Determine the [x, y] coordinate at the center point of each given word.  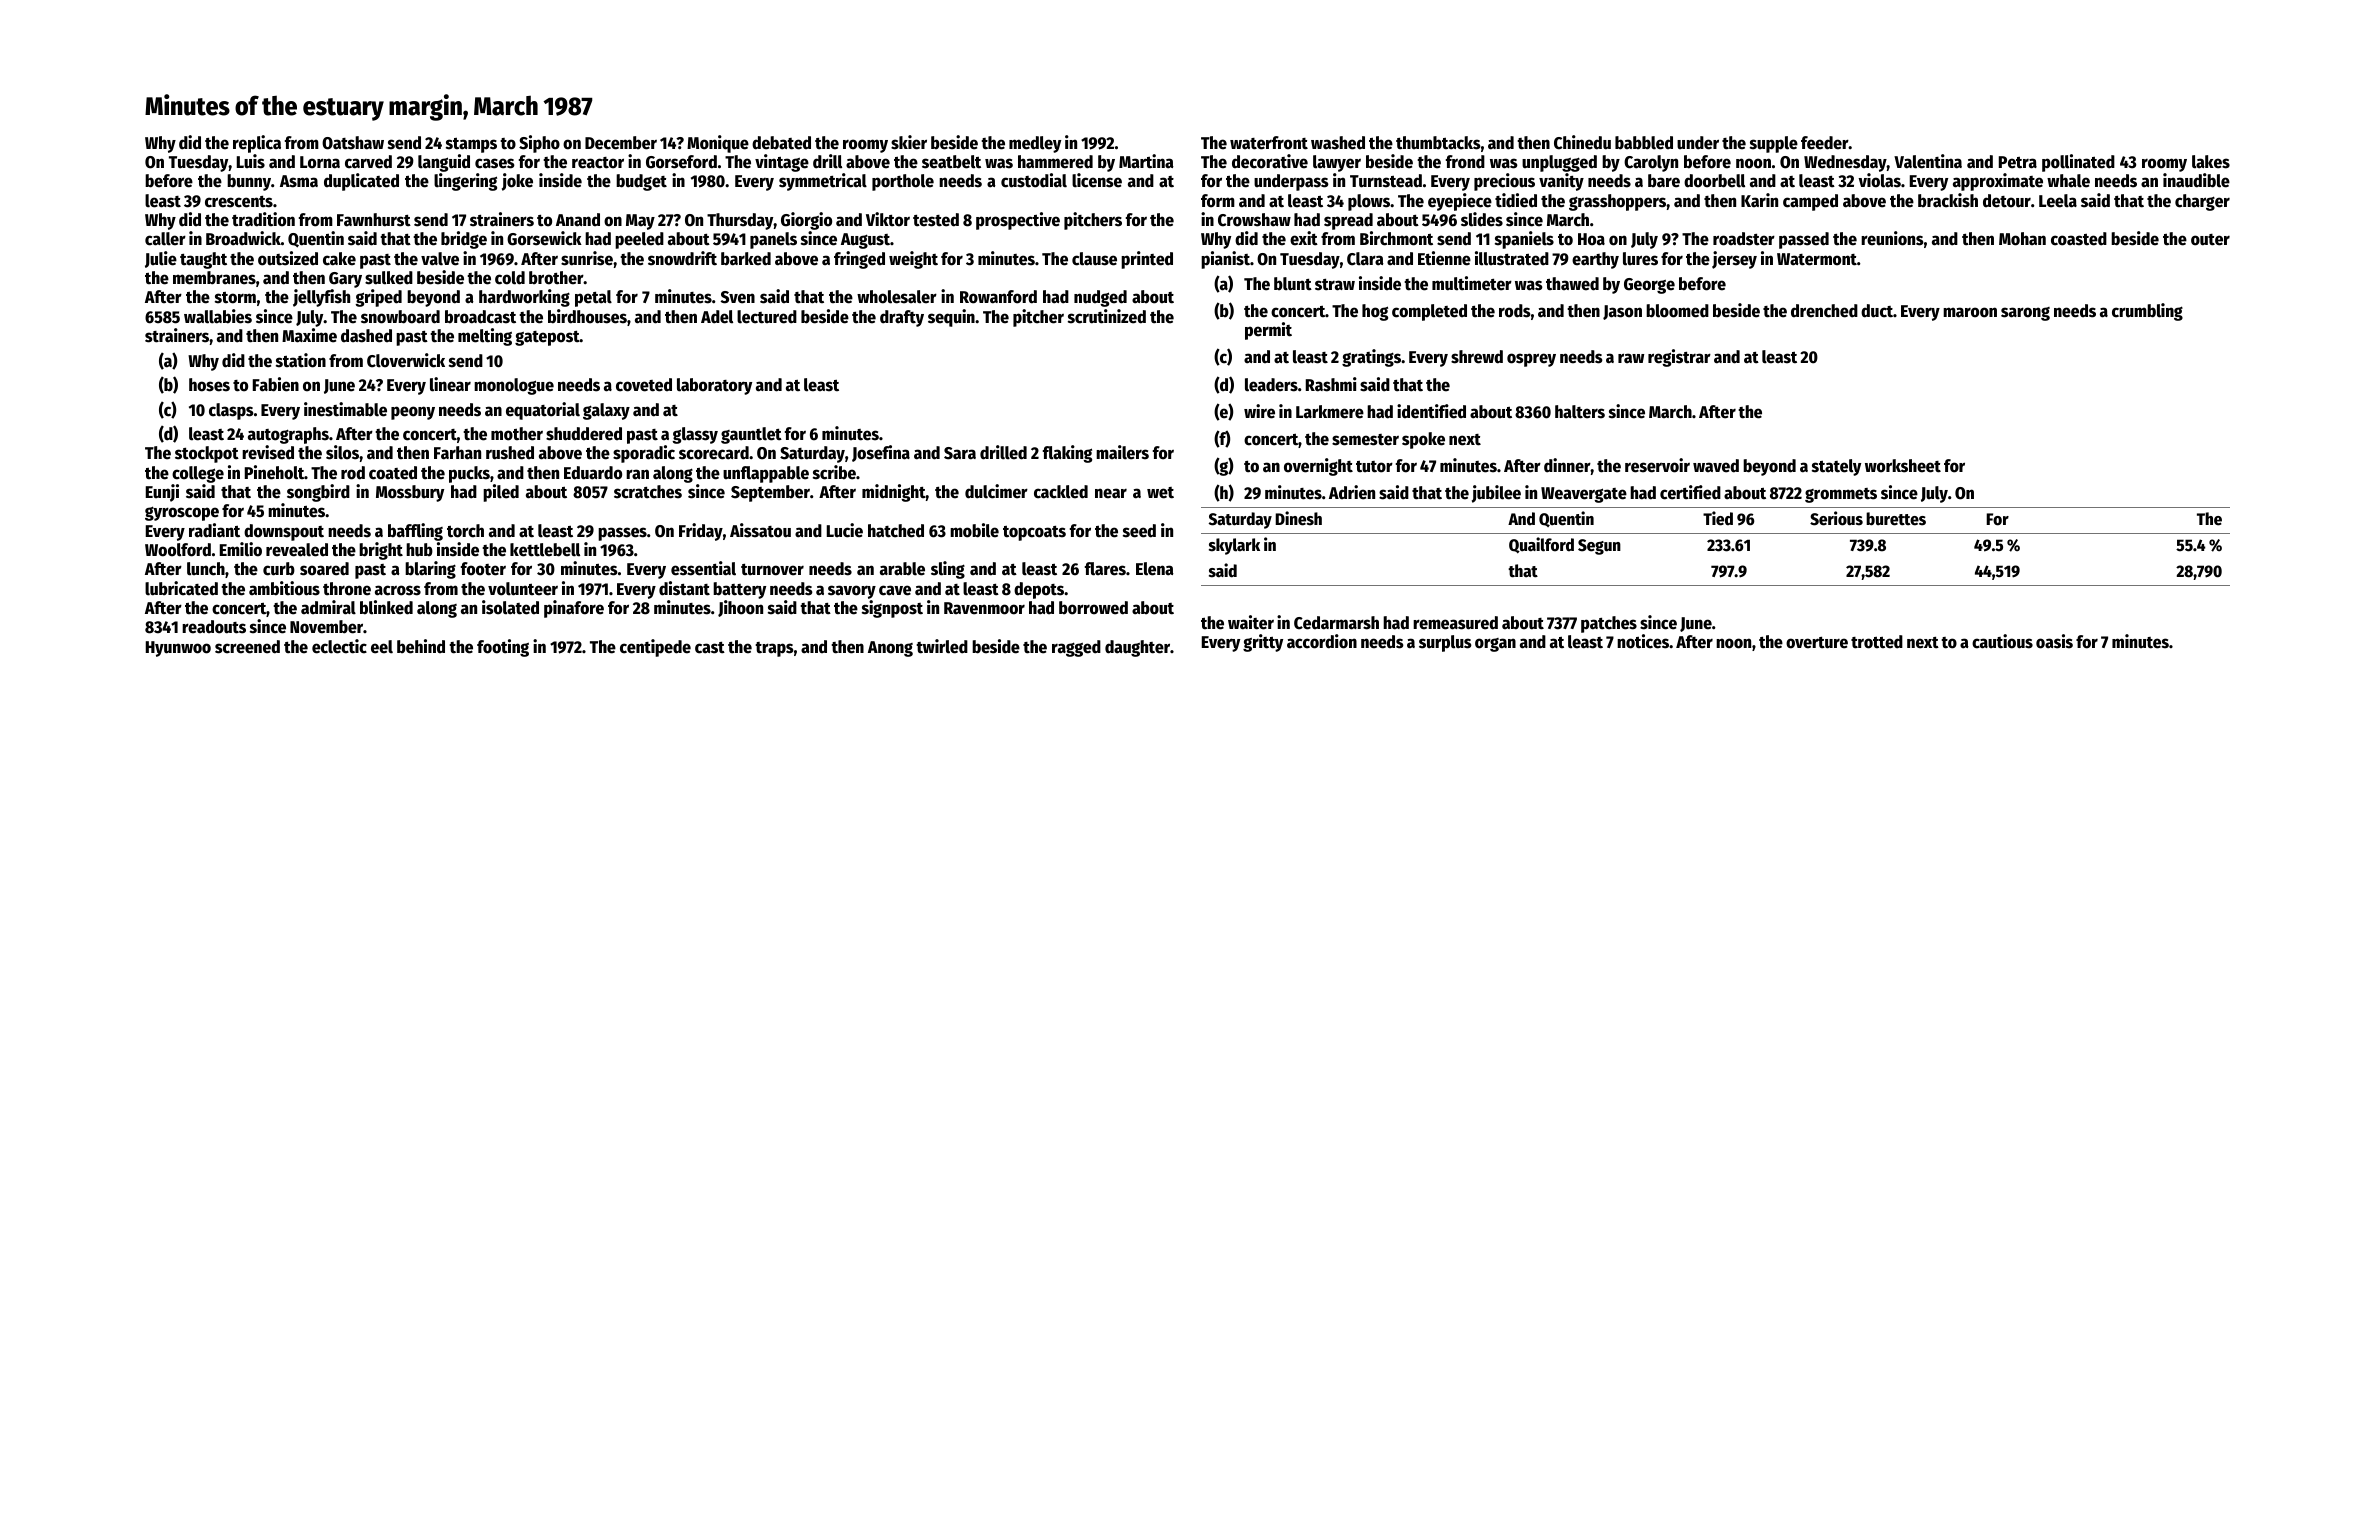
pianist [1225, 260]
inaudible [2196, 180]
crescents [239, 202]
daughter [1137, 648]
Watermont [1817, 259]
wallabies [218, 316]
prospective [1018, 221]
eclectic [339, 646]
